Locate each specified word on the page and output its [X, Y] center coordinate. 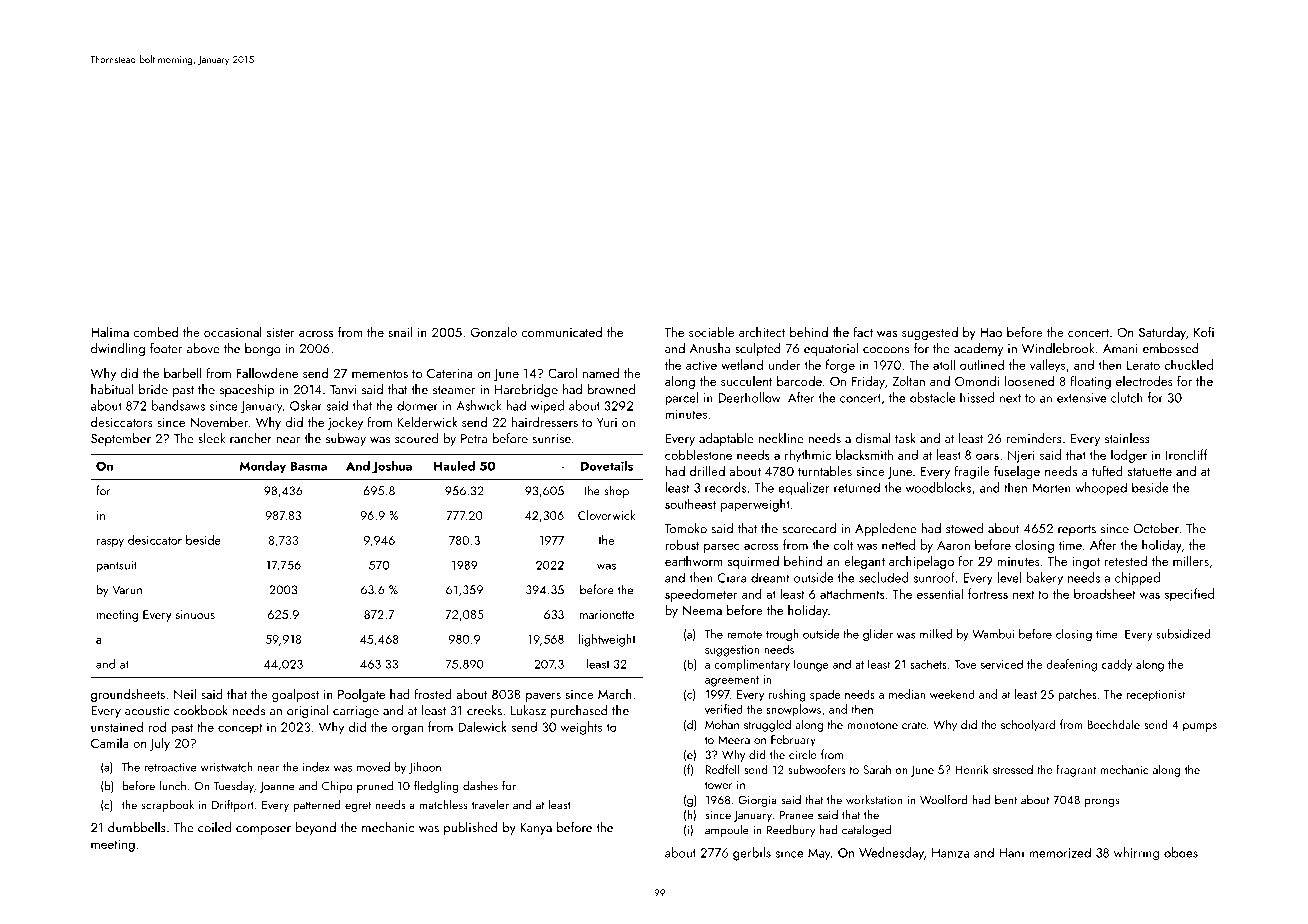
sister [281, 332]
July [160, 744]
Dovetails [607, 465]
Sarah [877, 769]
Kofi [1204, 331]
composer [263, 830]
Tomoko [686, 528]
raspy [110, 543]
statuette [1150, 472]
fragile [972, 472]
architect [762, 332]
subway [346, 439]
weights [581, 728]
